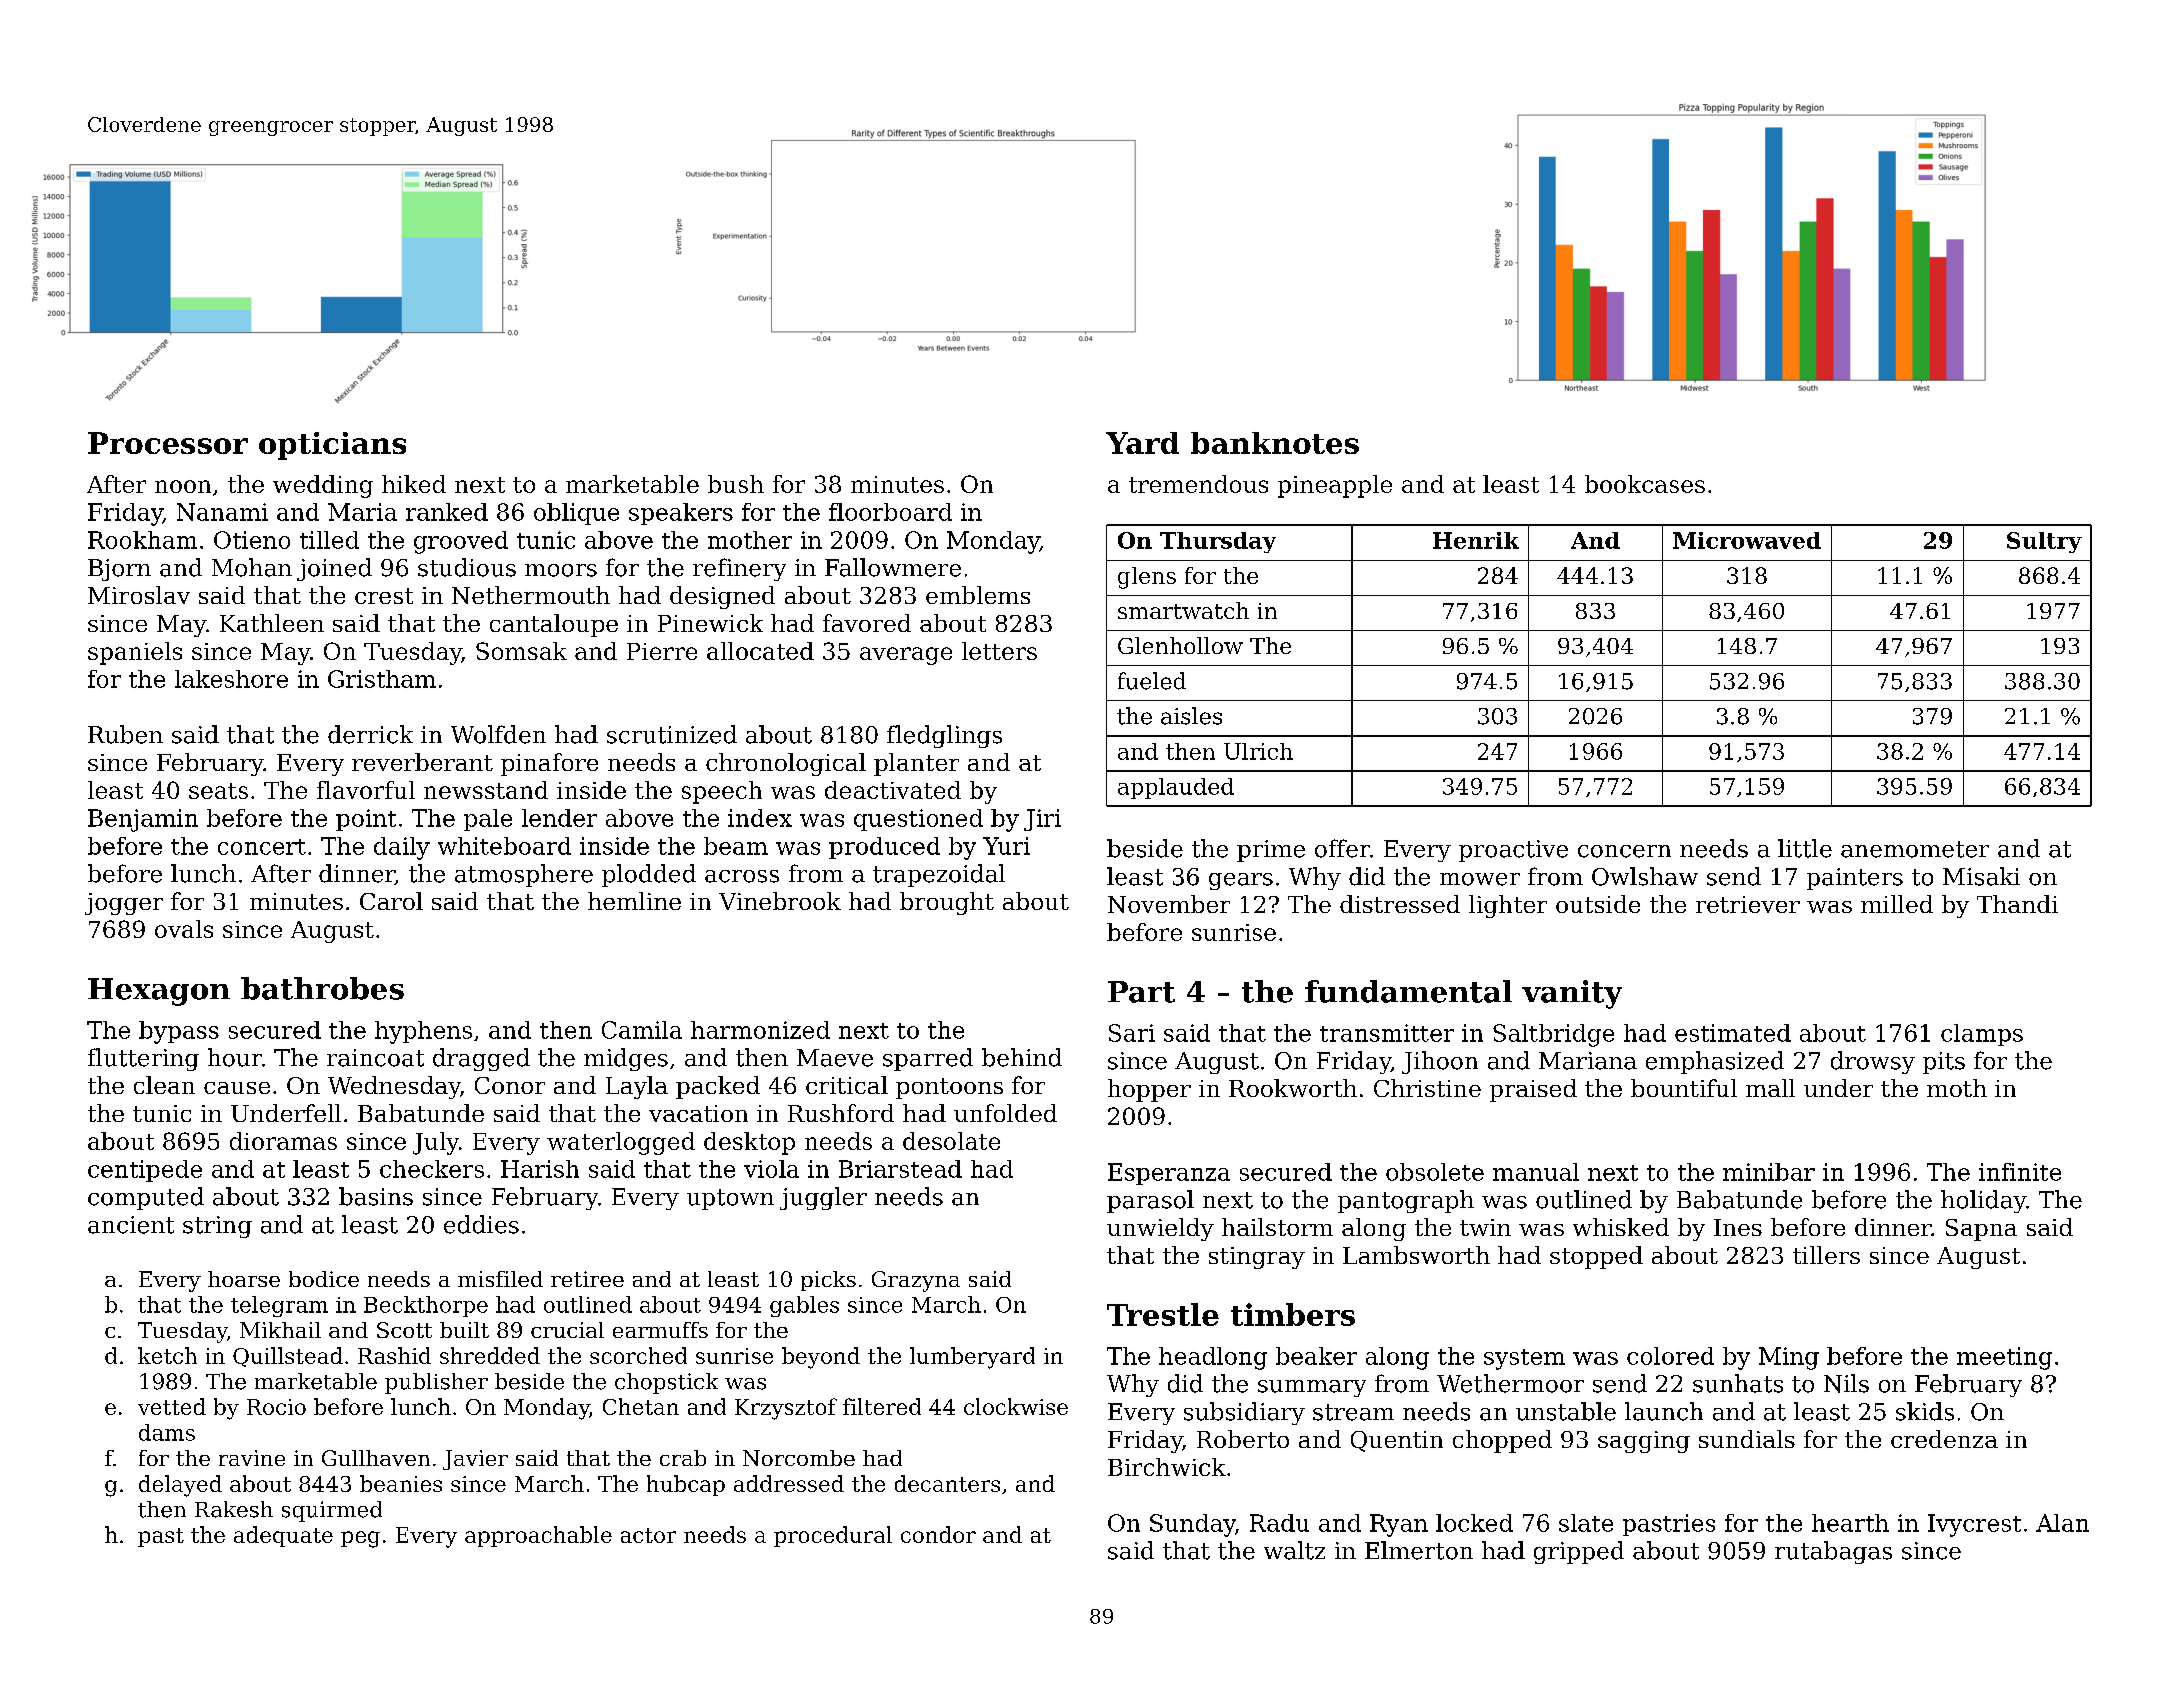 This screenshot has width=2178, height=1683. Describe the element at coordinates (135, 653) in the screenshot. I see `spaniels` at that location.
